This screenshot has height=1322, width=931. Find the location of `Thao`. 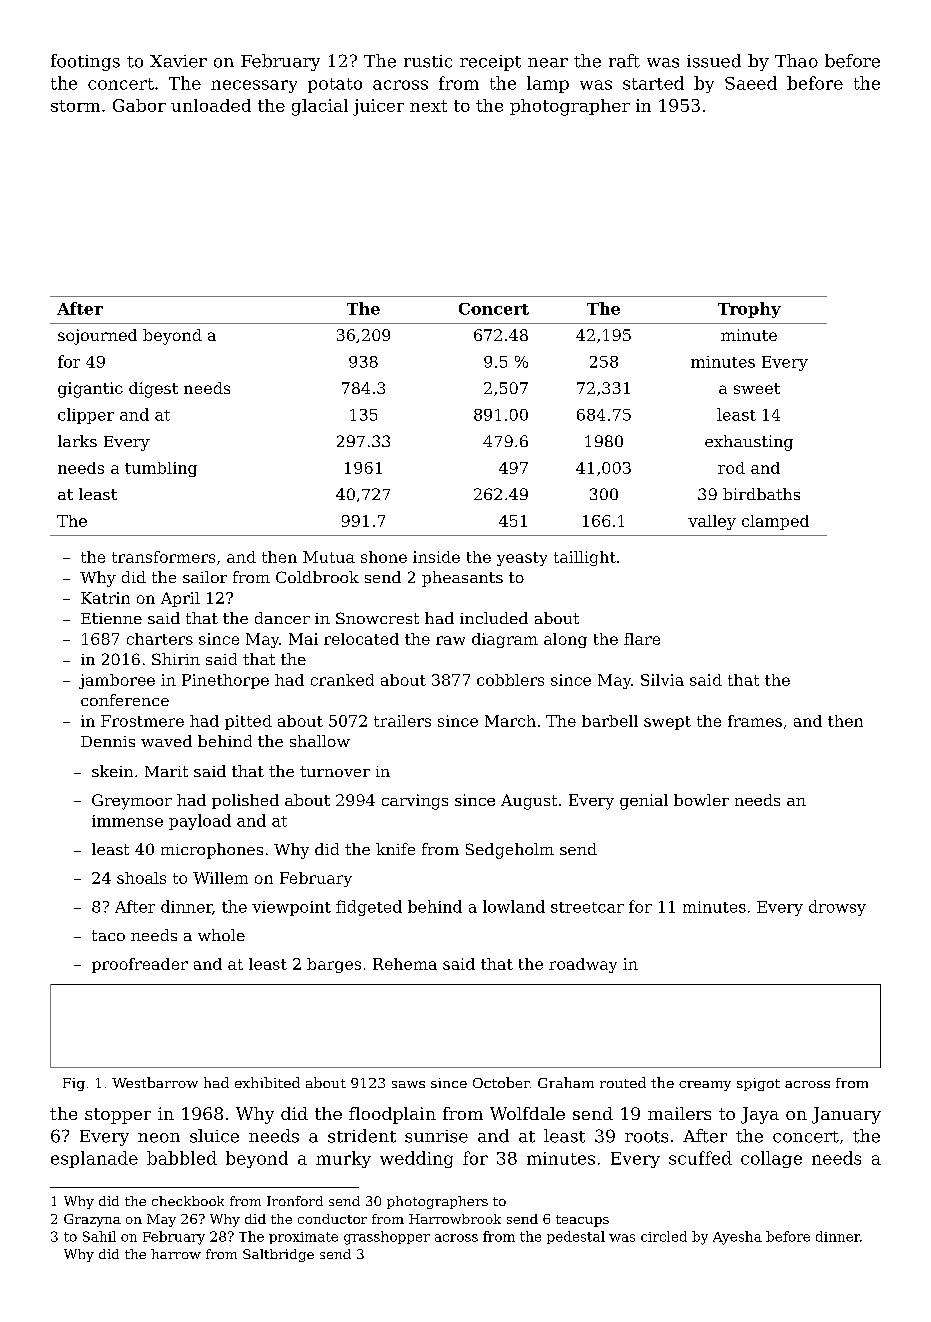

Thao is located at coordinates (796, 61).
